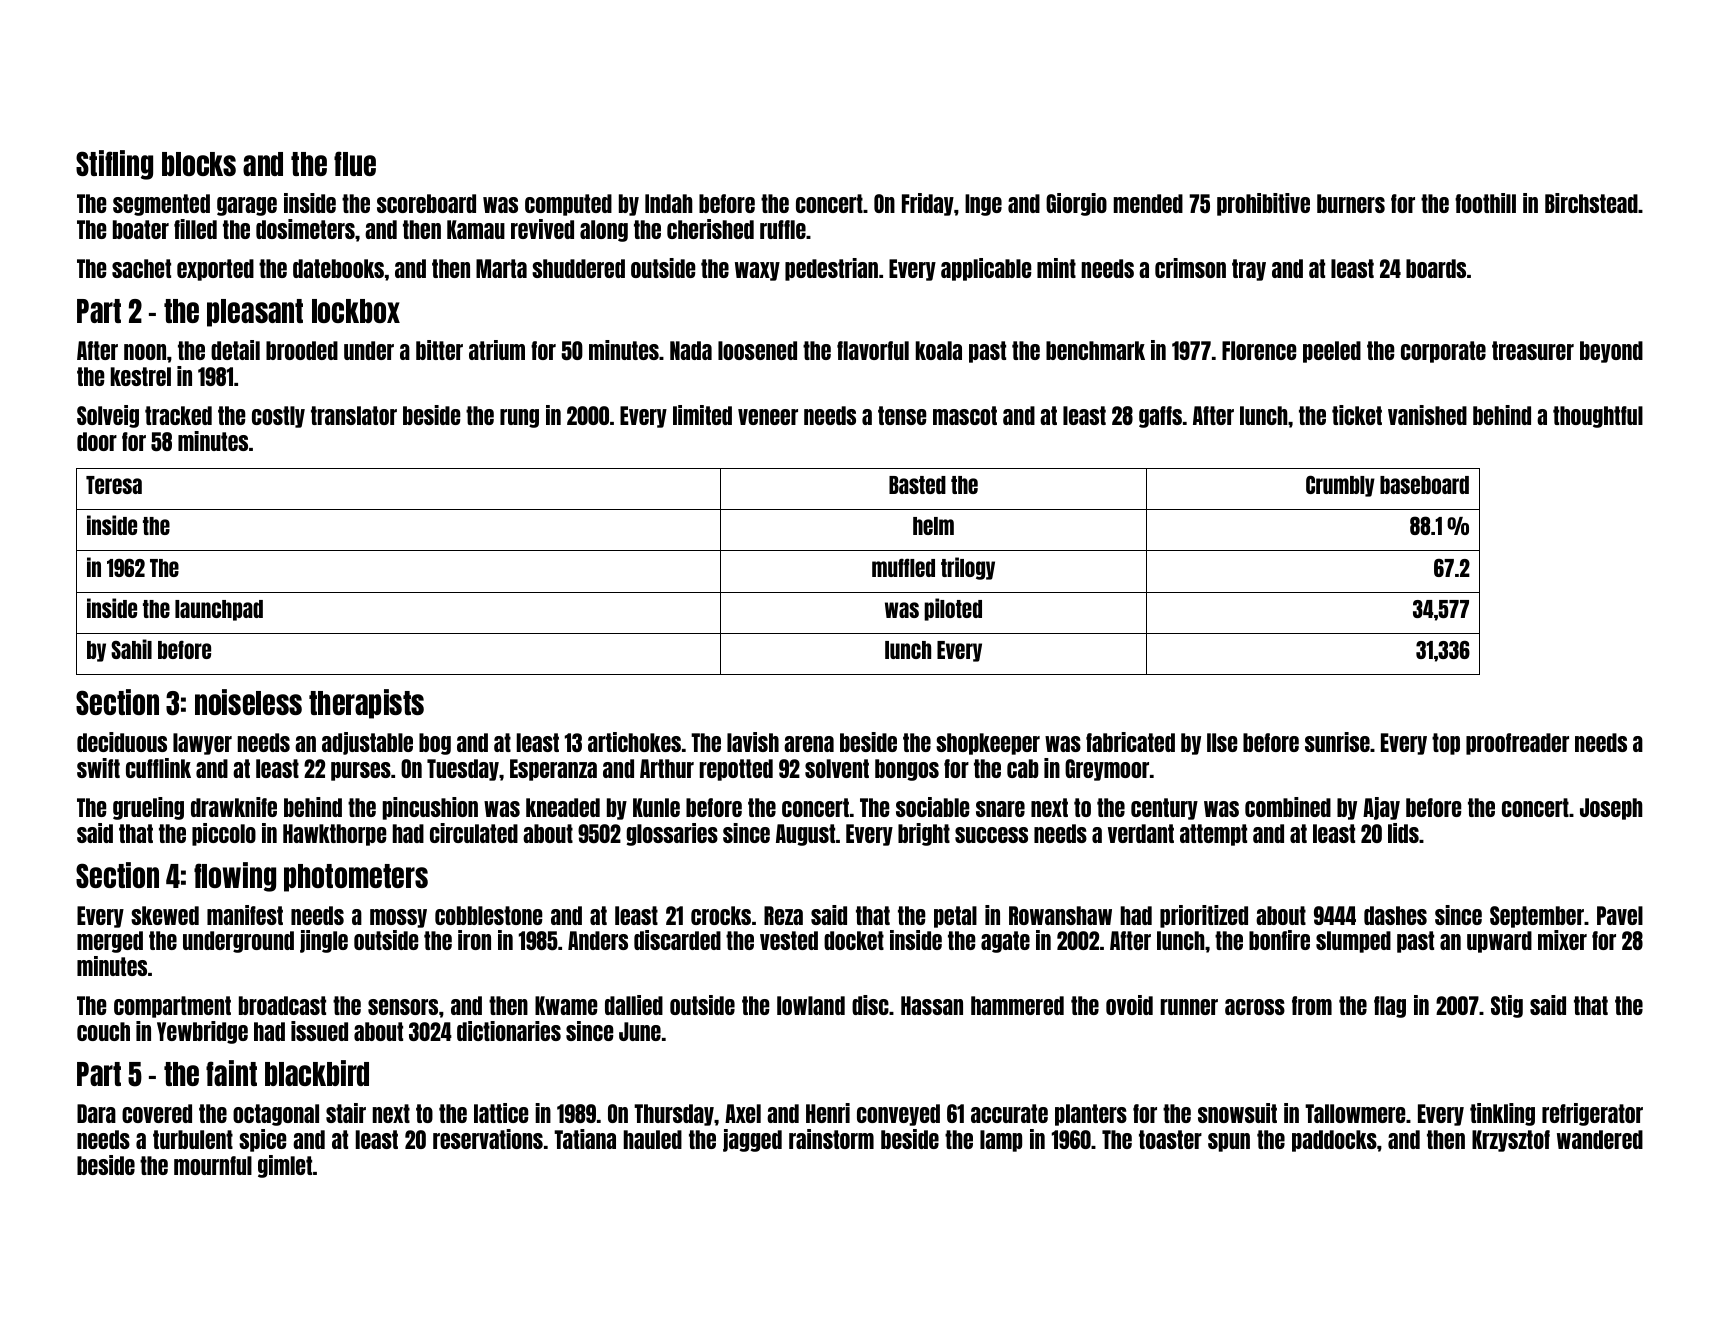  Describe the element at coordinates (986, 269) in the screenshot. I see `applicable` at that location.
